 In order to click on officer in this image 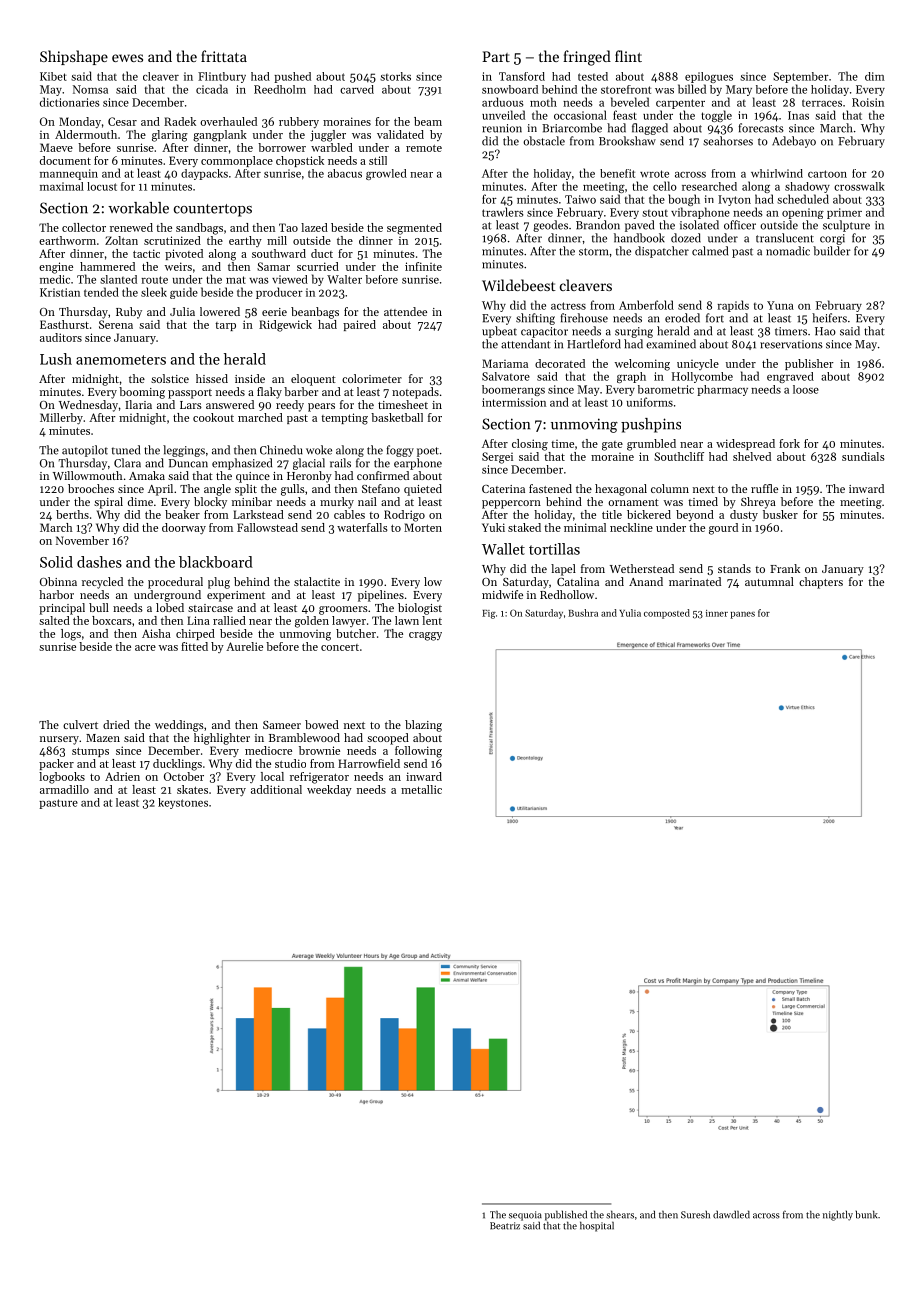, I will do `click(740, 225)`.
